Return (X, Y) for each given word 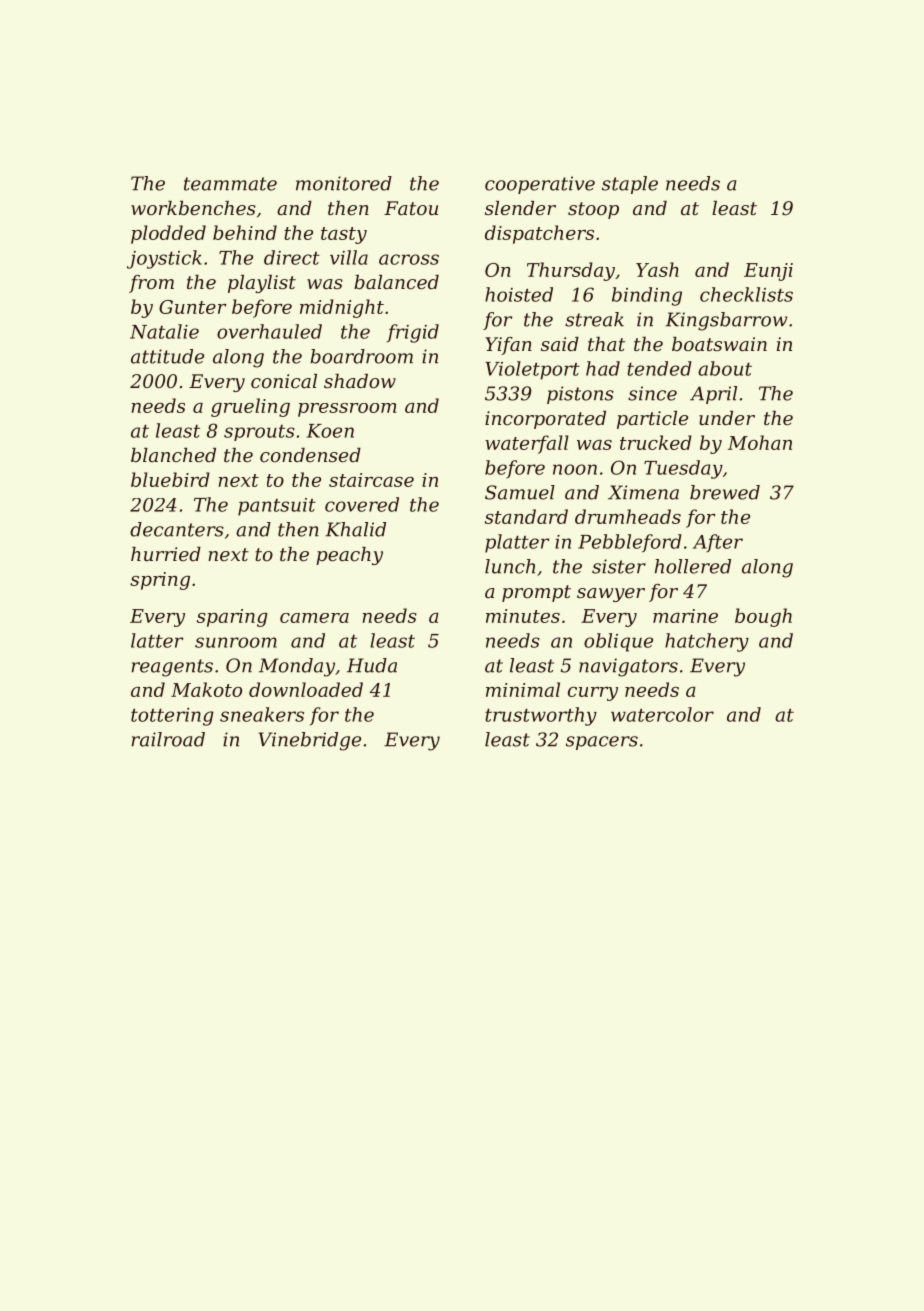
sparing (232, 618)
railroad (168, 739)
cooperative (540, 185)
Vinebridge (309, 741)
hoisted (519, 294)
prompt (536, 593)
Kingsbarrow (726, 321)
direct (292, 257)
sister (619, 566)
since (652, 393)
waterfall (527, 444)
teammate (230, 184)
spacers (602, 743)
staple (630, 185)
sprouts (259, 433)
